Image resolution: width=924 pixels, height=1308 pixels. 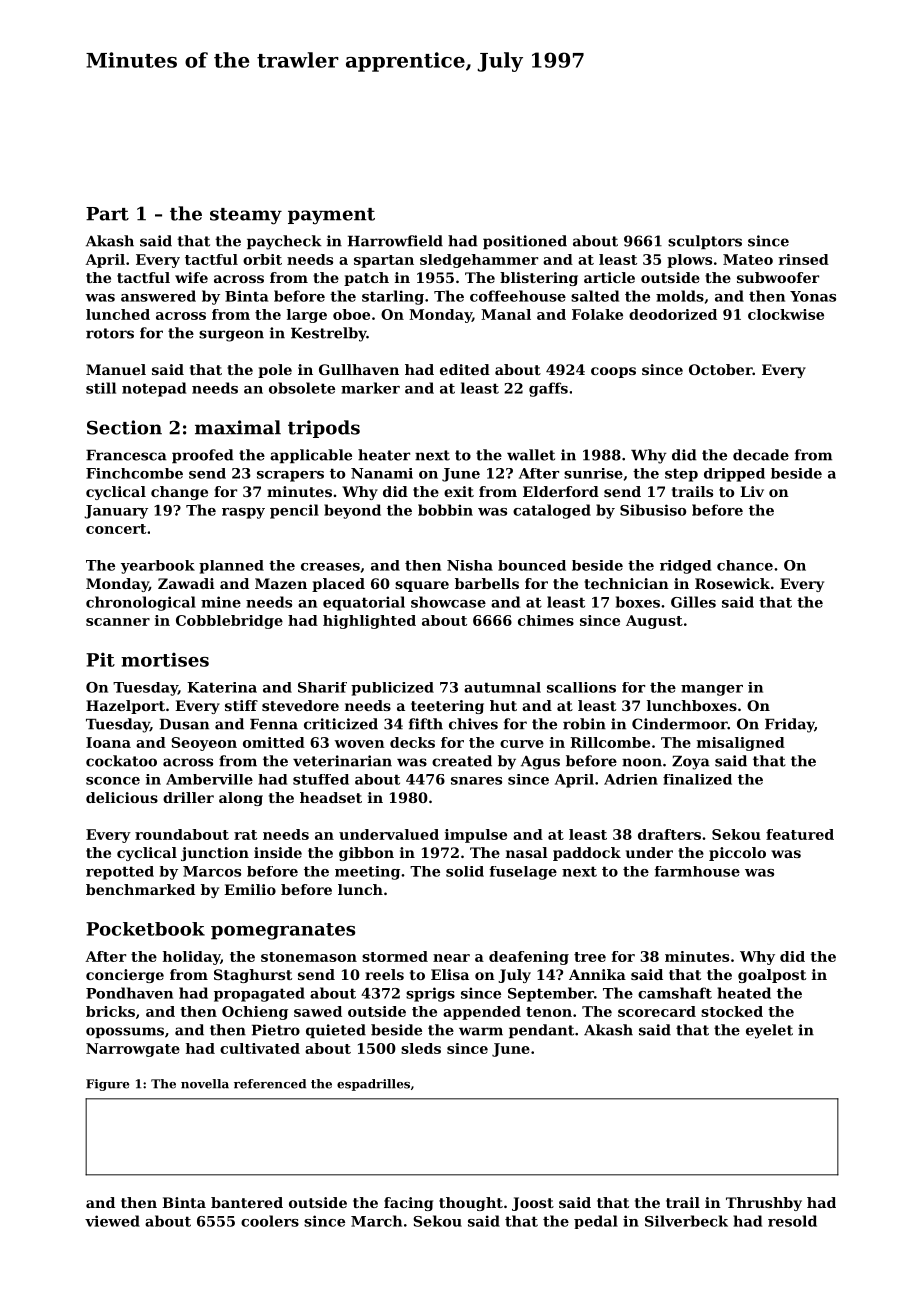 I want to click on espadrilles, so click(x=373, y=1085).
